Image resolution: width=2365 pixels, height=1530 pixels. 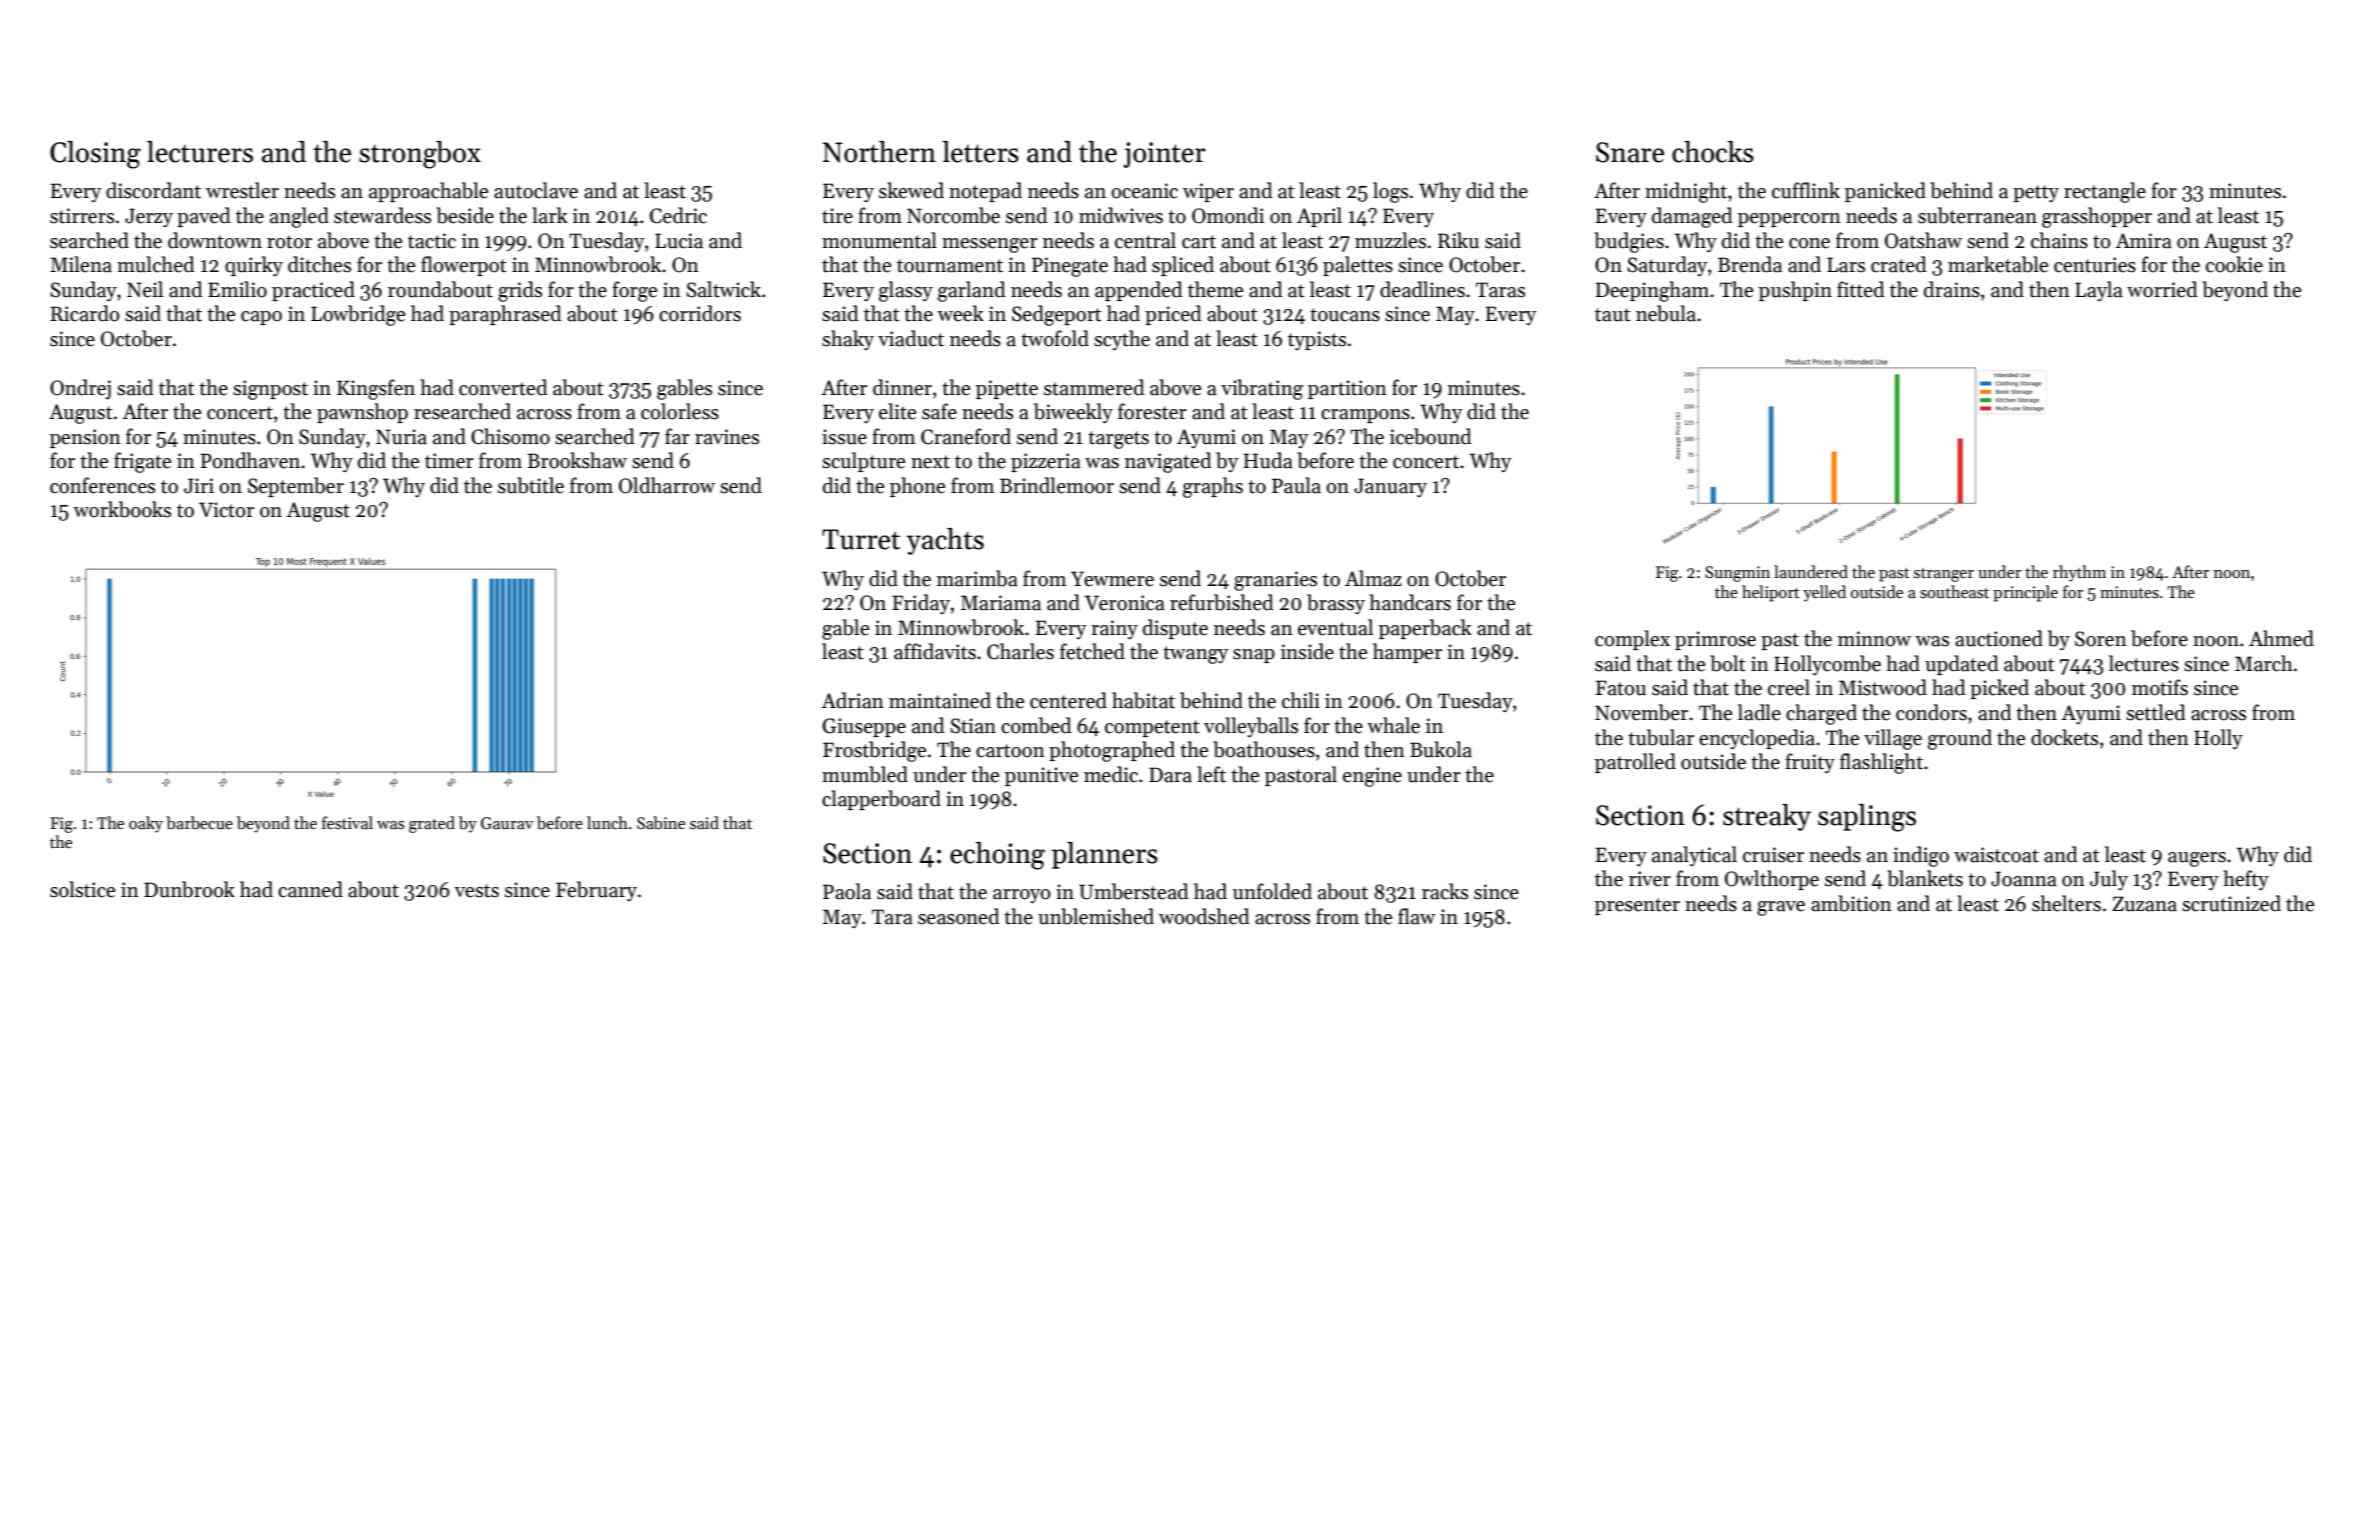 I want to click on oaky, so click(x=146, y=824).
